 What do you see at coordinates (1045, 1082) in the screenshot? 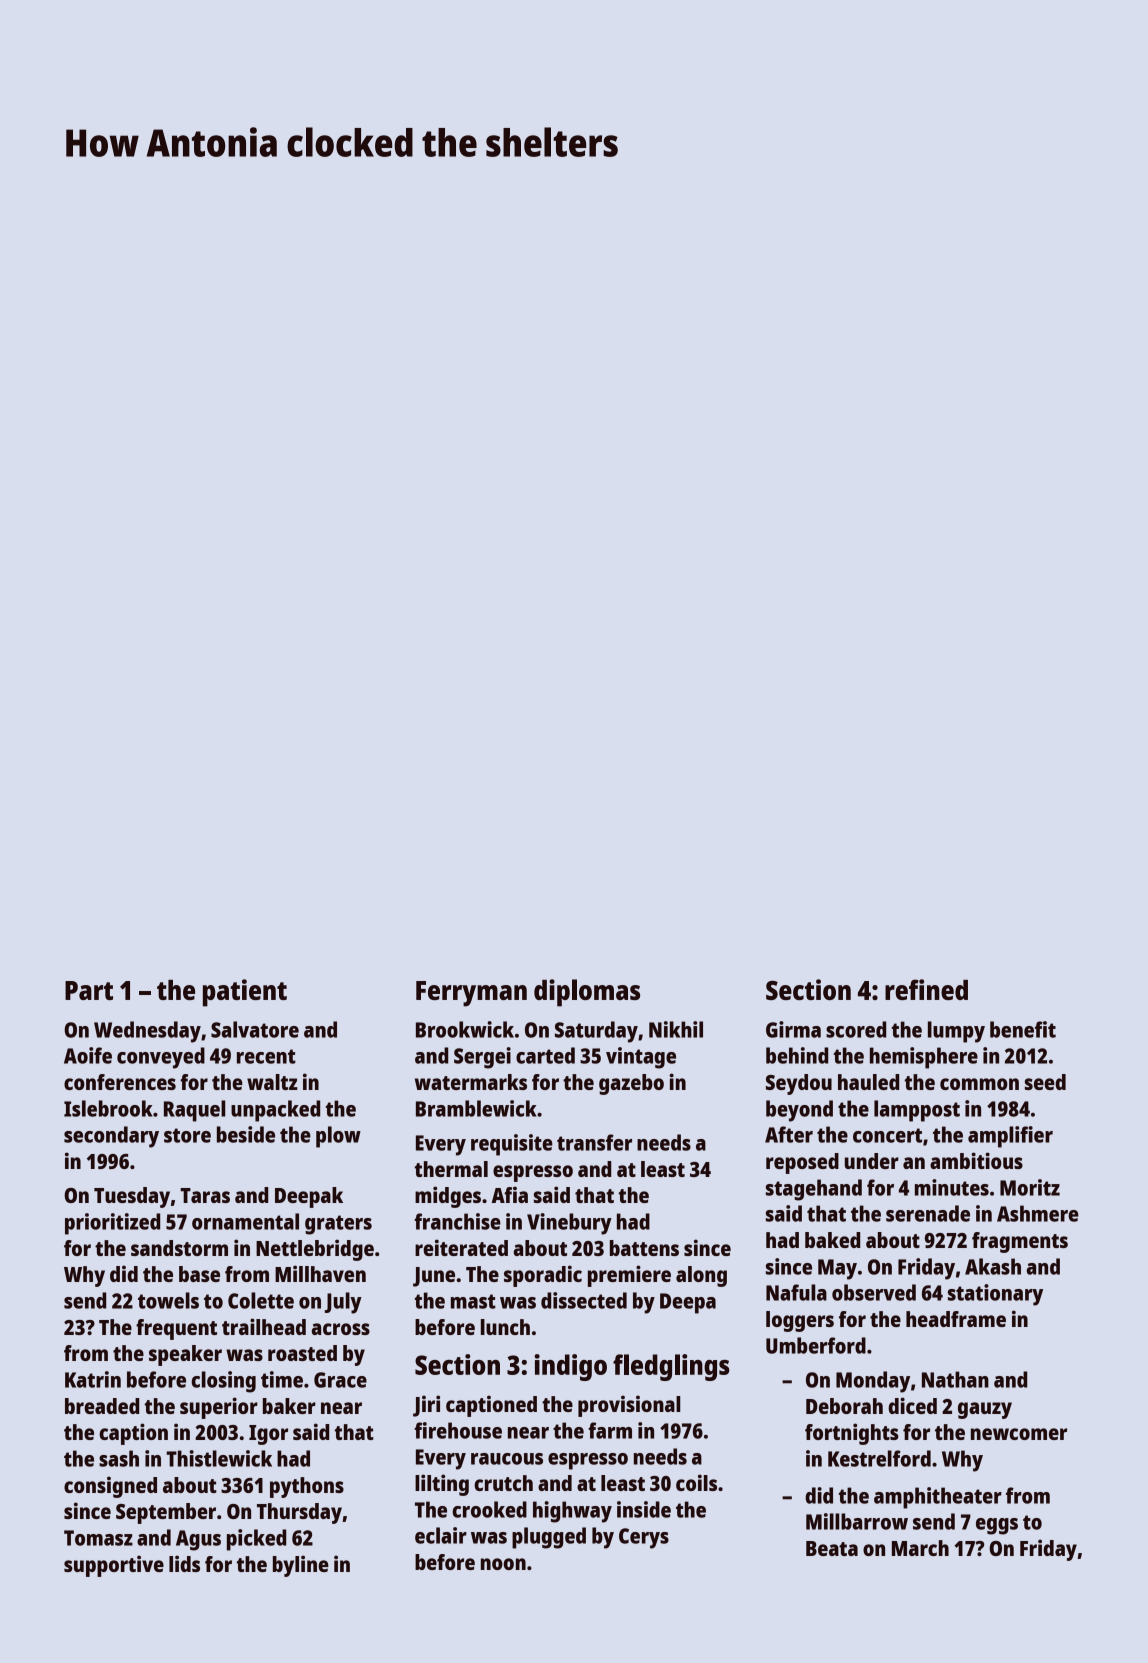
I see `seed` at bounding box center [1045, 1082].
